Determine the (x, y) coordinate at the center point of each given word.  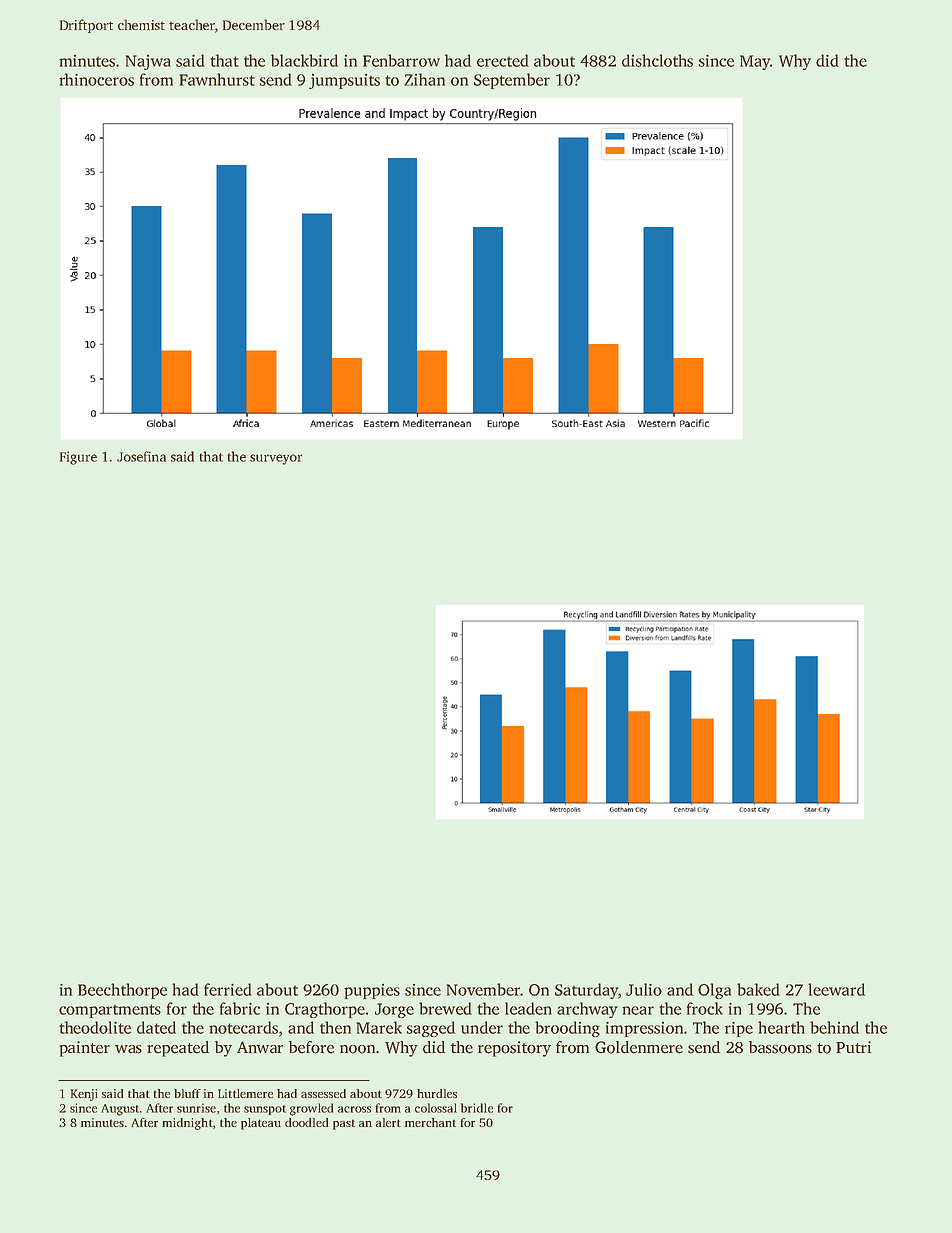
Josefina (141, 456)
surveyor (276, 459)
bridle (477, 1108)
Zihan (424, 79)
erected (503, 60)
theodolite (95, 1027)
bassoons (780, 1047)
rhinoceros (96, 79)
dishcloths (657, 60)
